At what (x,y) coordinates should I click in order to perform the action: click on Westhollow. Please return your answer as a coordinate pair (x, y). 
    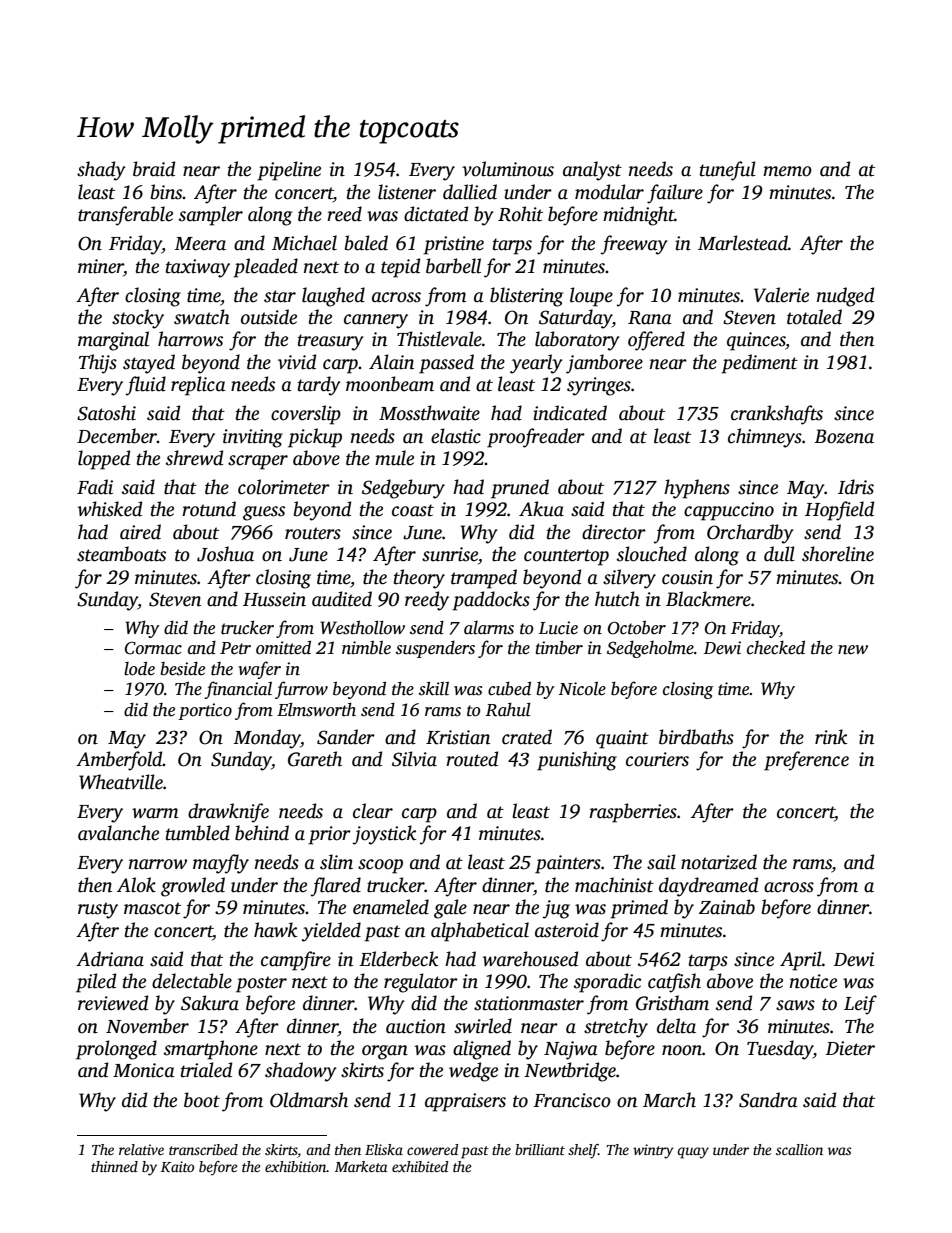
    Looking at the image, I should click on (362, 627).
